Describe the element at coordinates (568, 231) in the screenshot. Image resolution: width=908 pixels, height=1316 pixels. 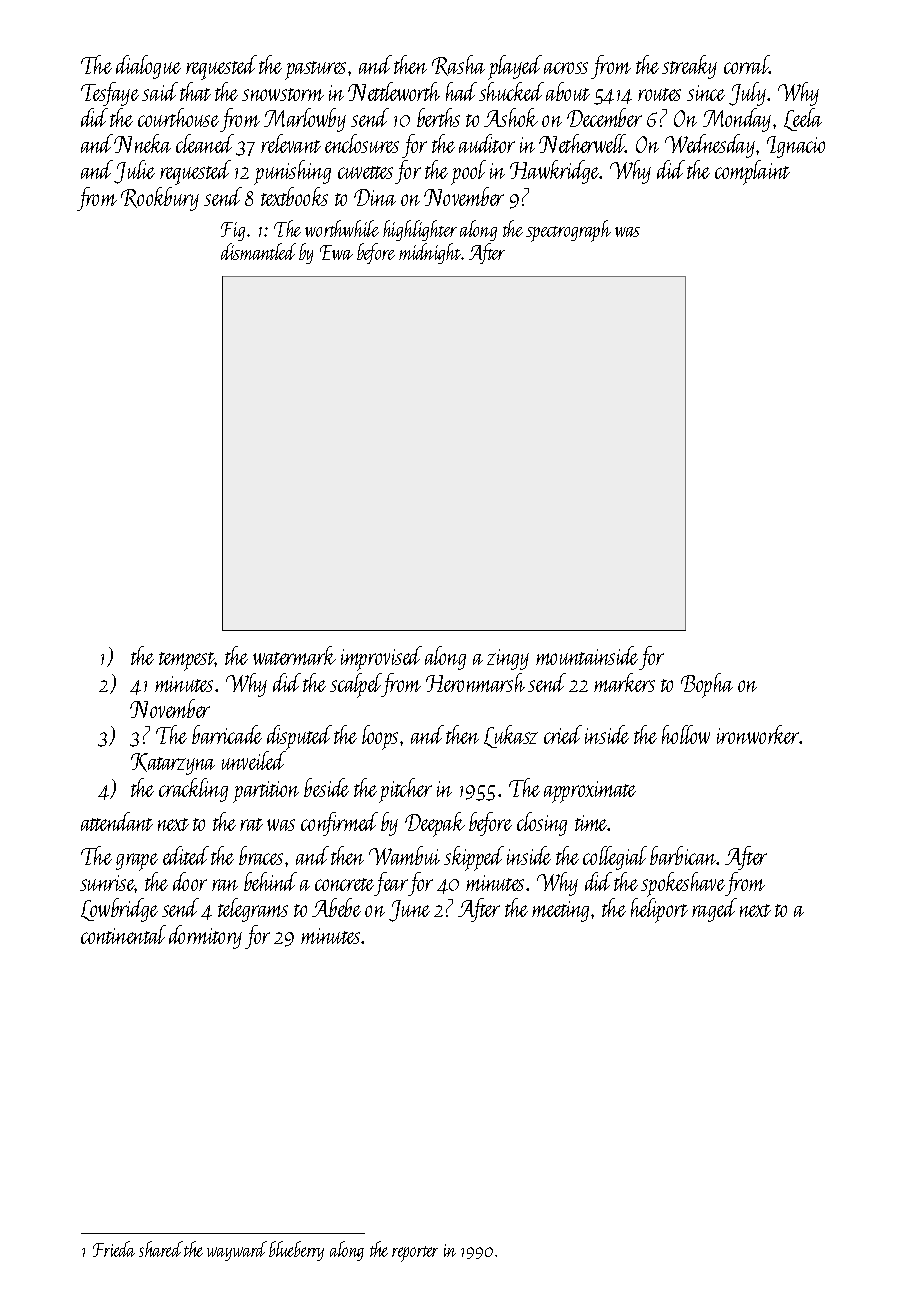
I see `spectrograph` at that location.
